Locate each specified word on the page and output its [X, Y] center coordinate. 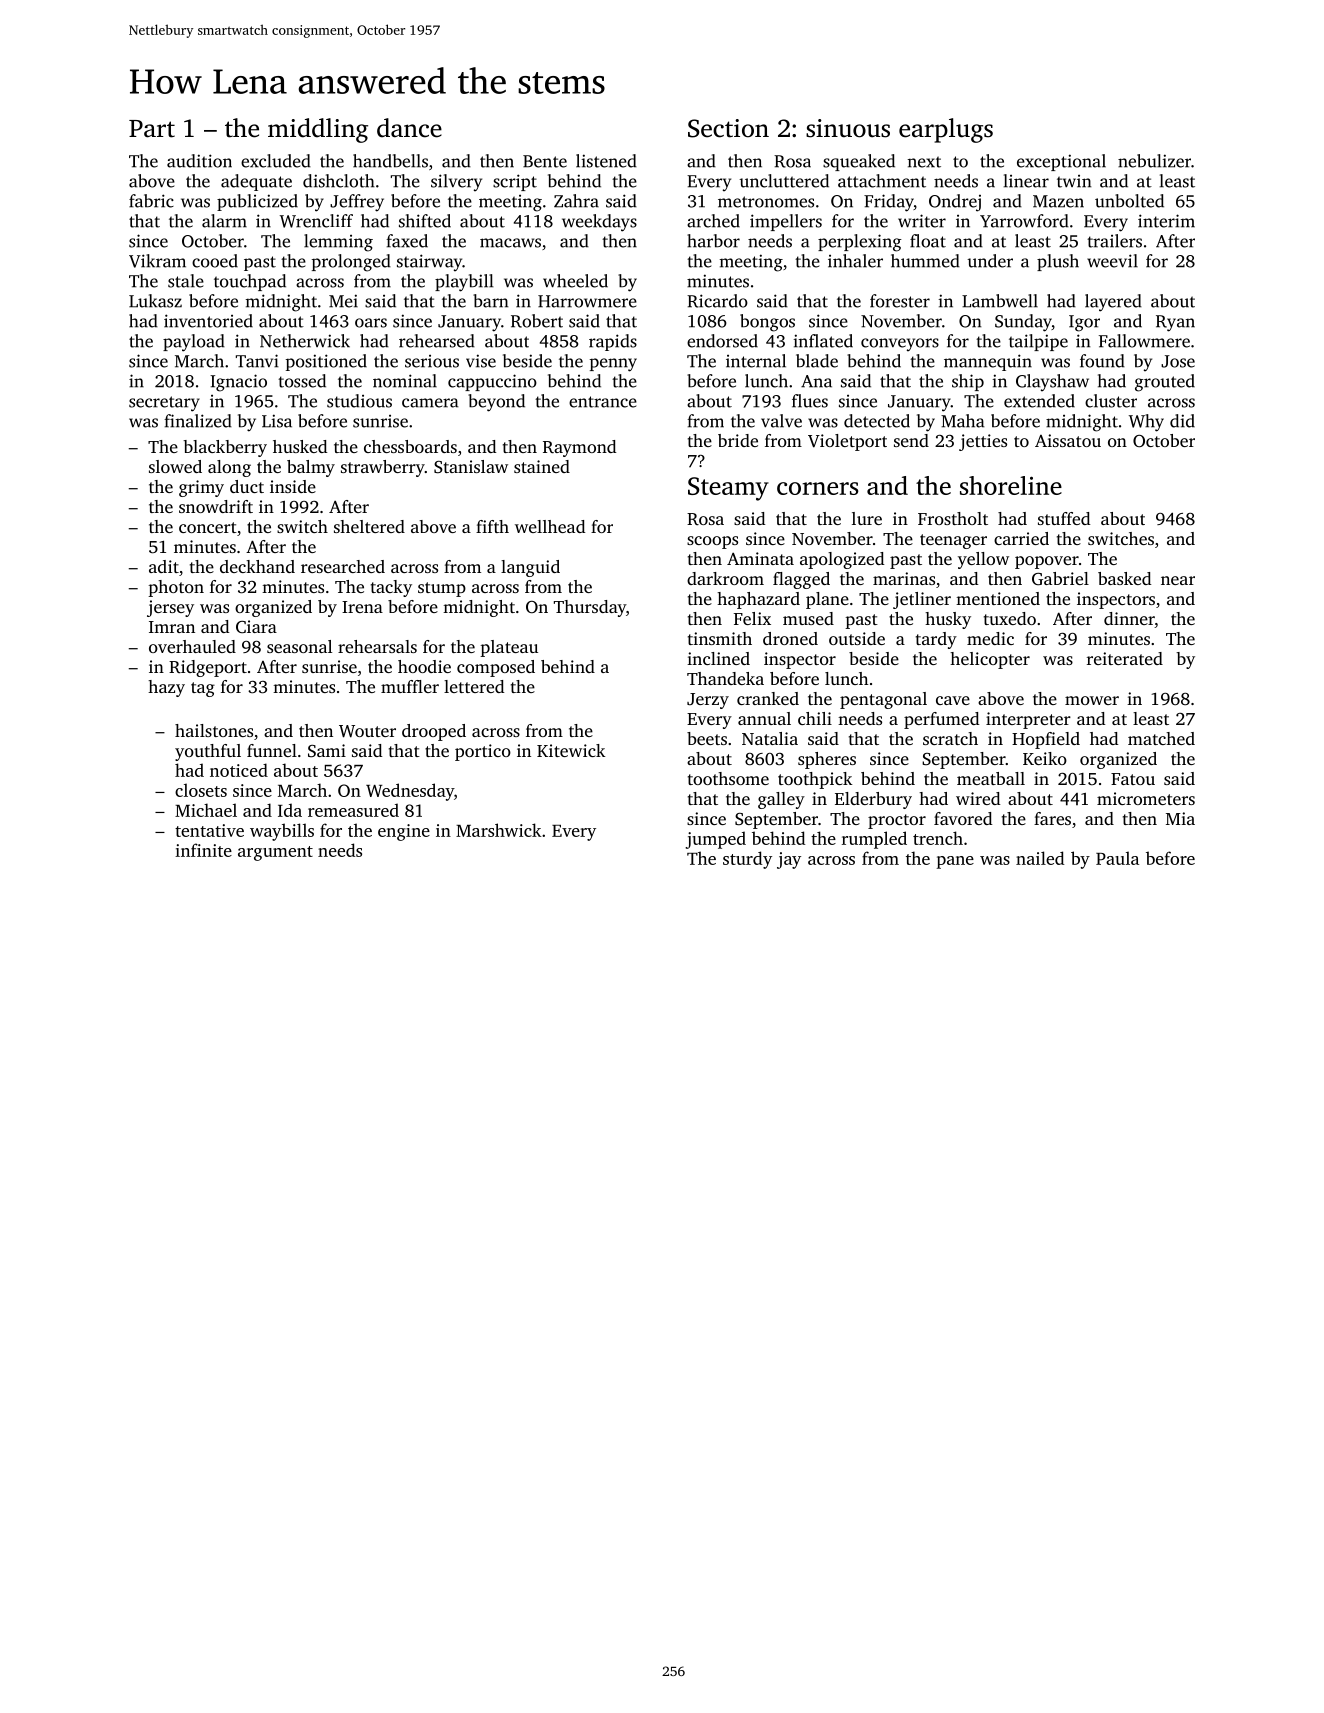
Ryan [1175, 323]
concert [208, 527]
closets [201, 790]
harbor [713, 241]
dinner [1129, 620]
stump [442, 589]
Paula [1117, 858]
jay [789, 860]
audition [199, 161]
